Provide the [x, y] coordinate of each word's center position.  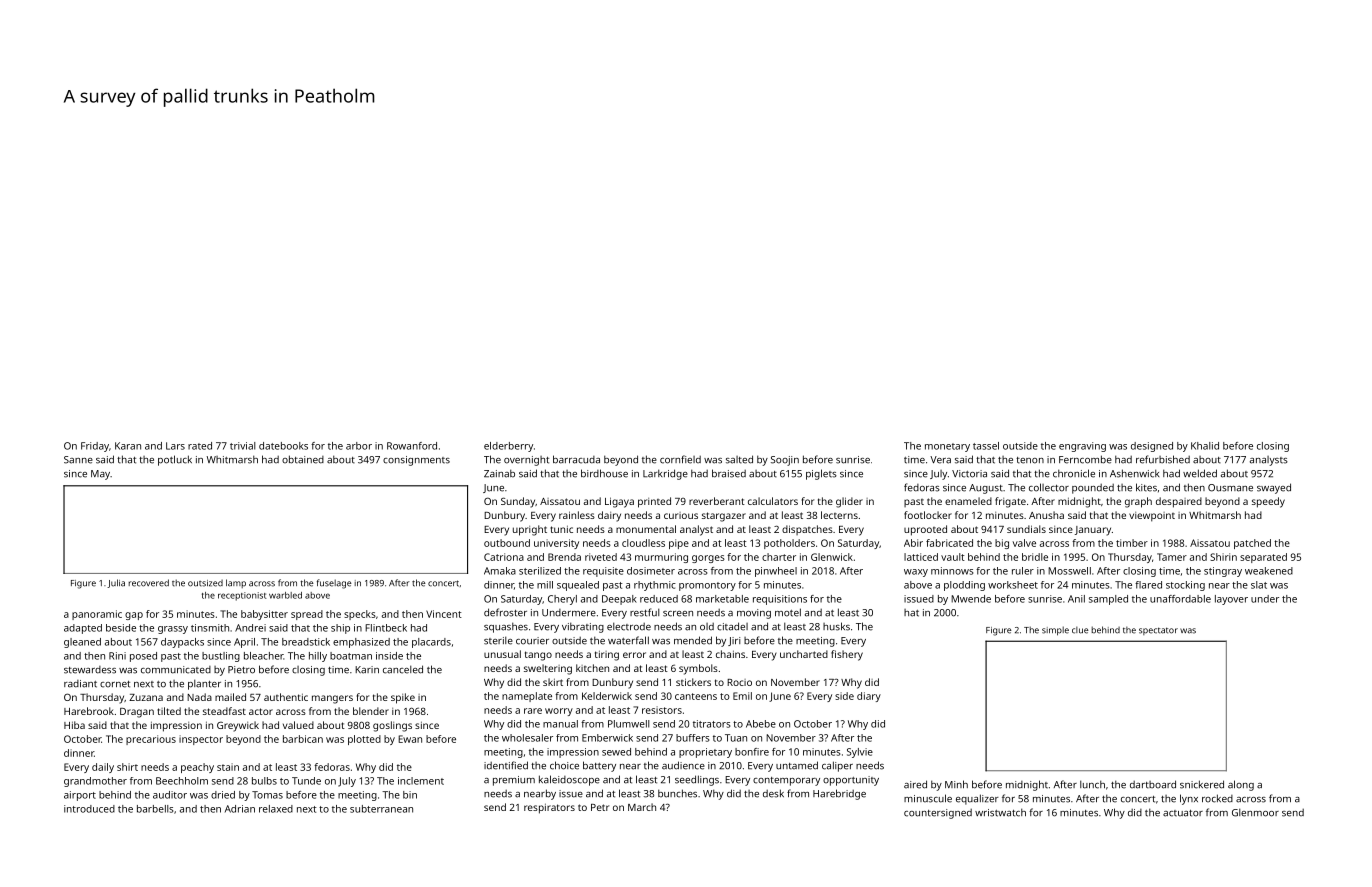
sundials [1026, 529]
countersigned [938, 814]
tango [538, 656]
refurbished [1163, 459]
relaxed [276, 809]
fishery [847, 655]
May [100, 475]
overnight [526, 461]
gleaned [82, 643]
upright [530, 530]
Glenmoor [1255, 812]
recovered [148, 583]
